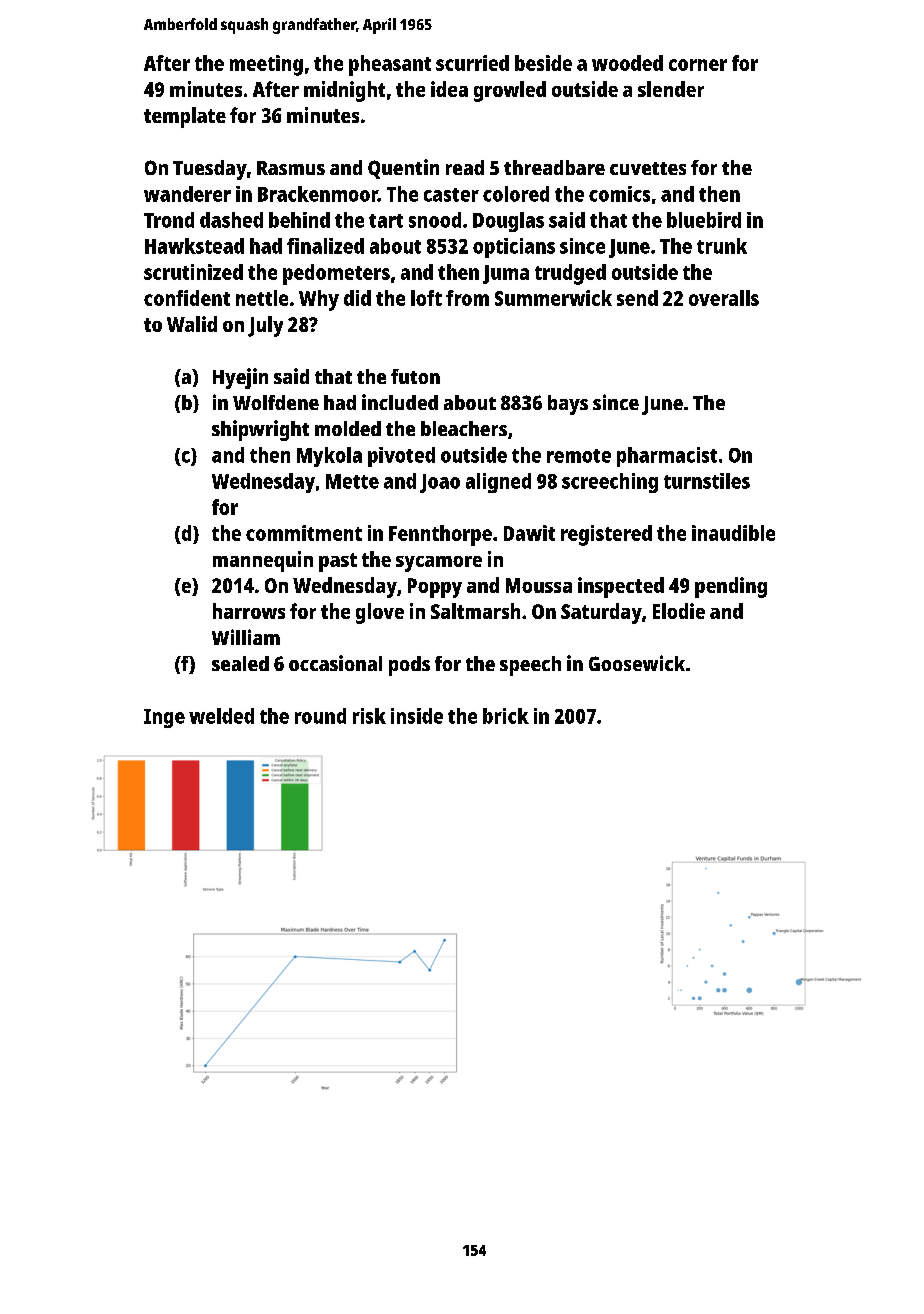 The image size is (924, 1314). I want to click on scrutinized, so click(193, 272).
